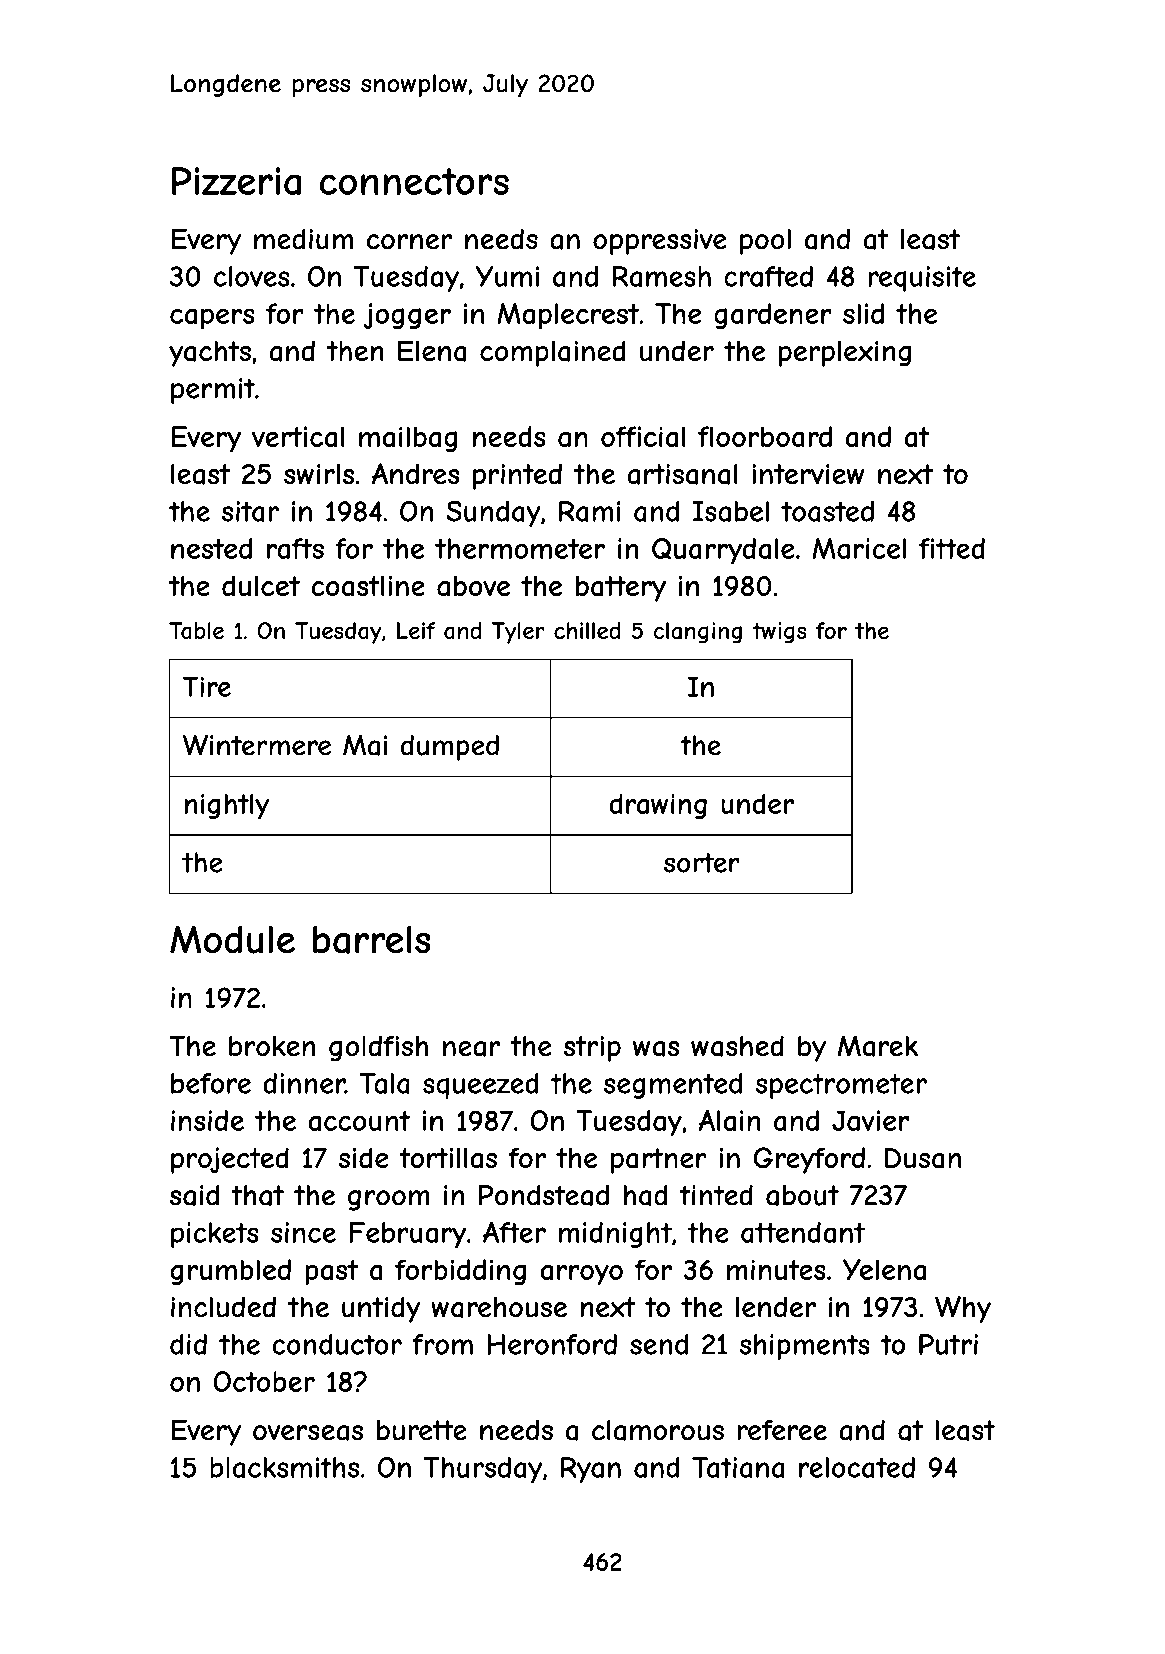 The width and height of the image is (1165, 1654). I want to click on connectors, so click(414, 181).
